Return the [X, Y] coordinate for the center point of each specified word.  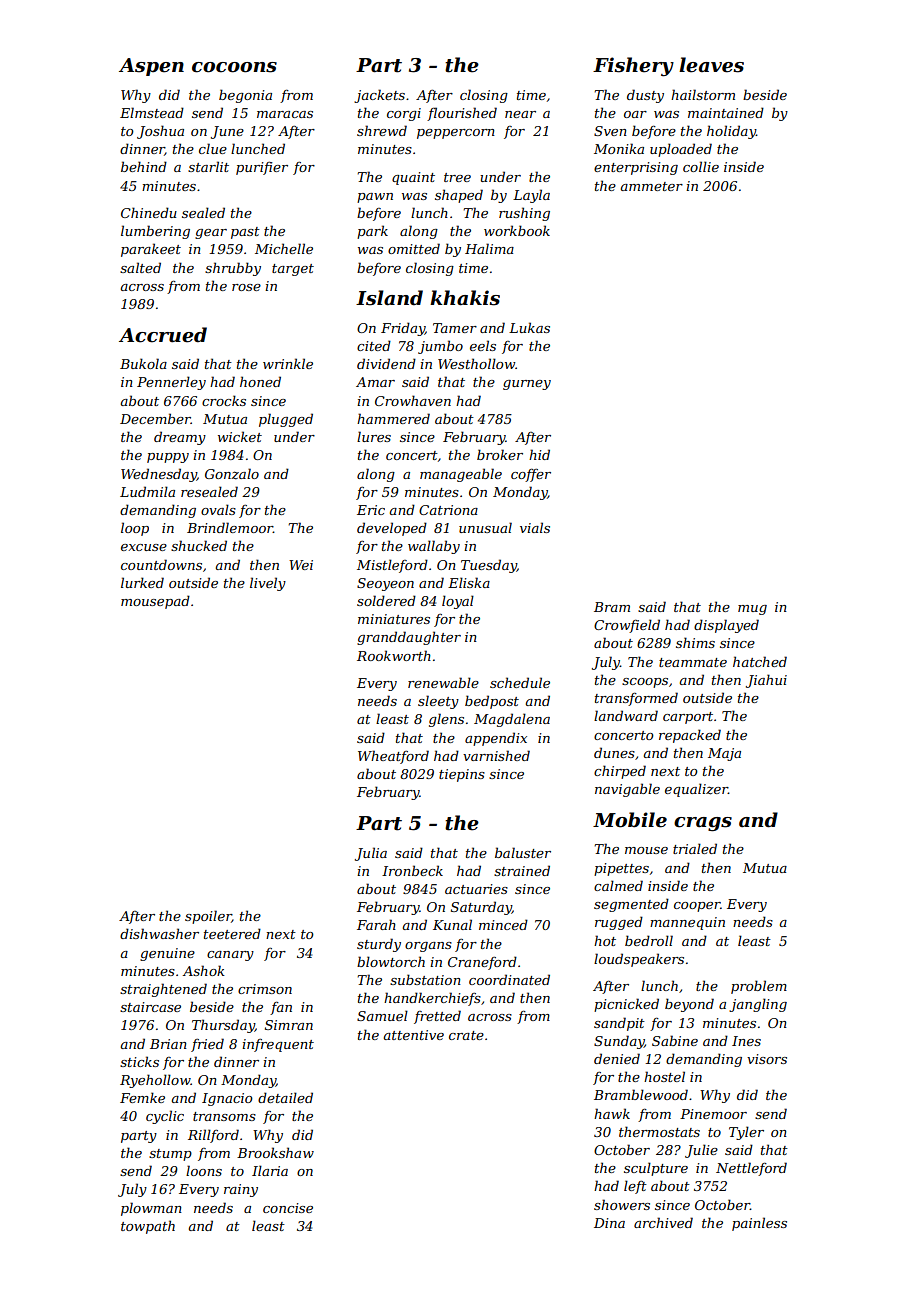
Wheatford [393, 757]
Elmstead [152, 112]
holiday [731, 132]
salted [140, 267]
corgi [404, 114]
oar [635, 114]
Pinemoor [713, 1114]
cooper [697, 907]
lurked [142, 582]
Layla [531, 196]
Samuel [382, 1015]
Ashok [204, 970]
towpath [148, 1227]
